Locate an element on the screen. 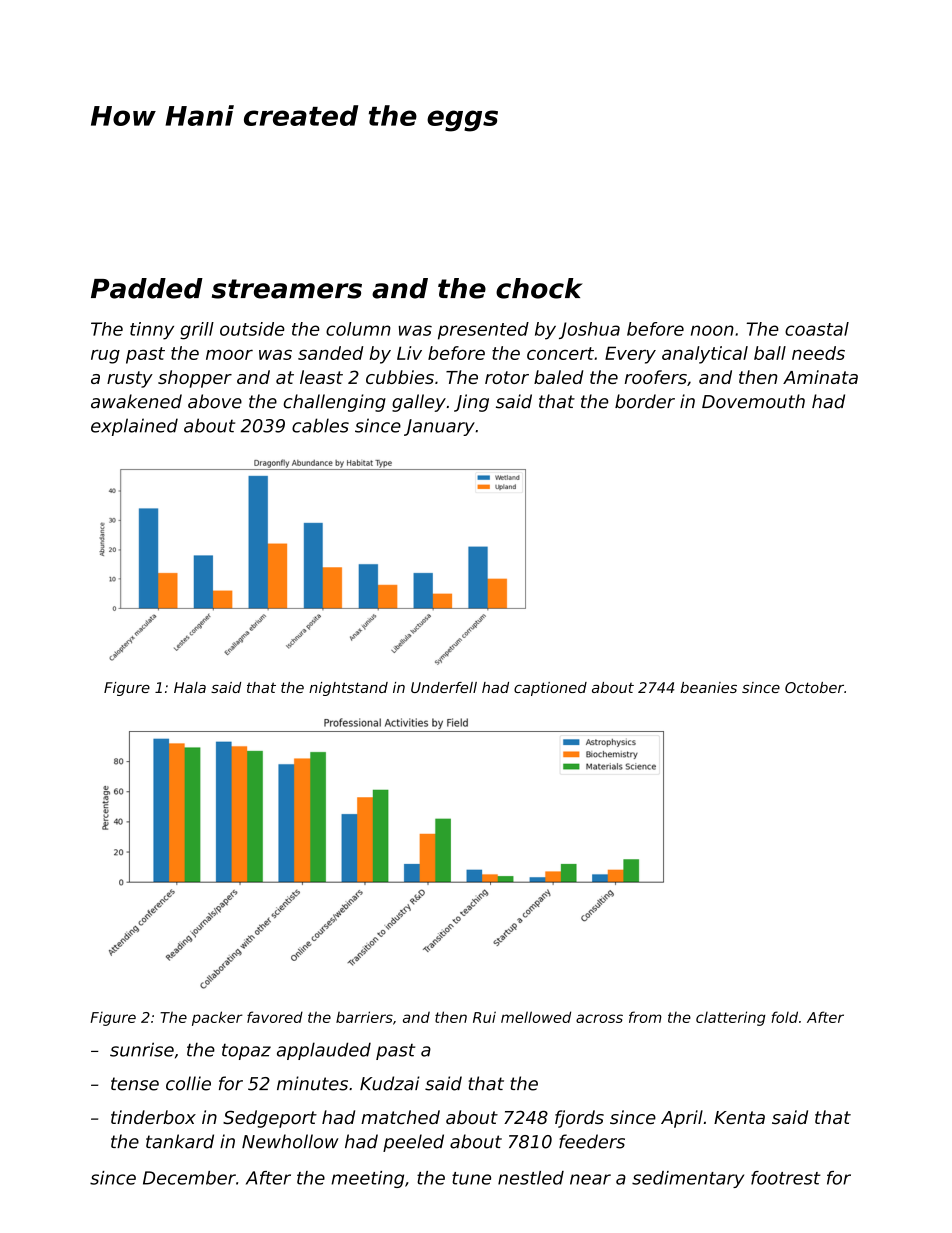  tankard is located at coordinates (180, 1141).
